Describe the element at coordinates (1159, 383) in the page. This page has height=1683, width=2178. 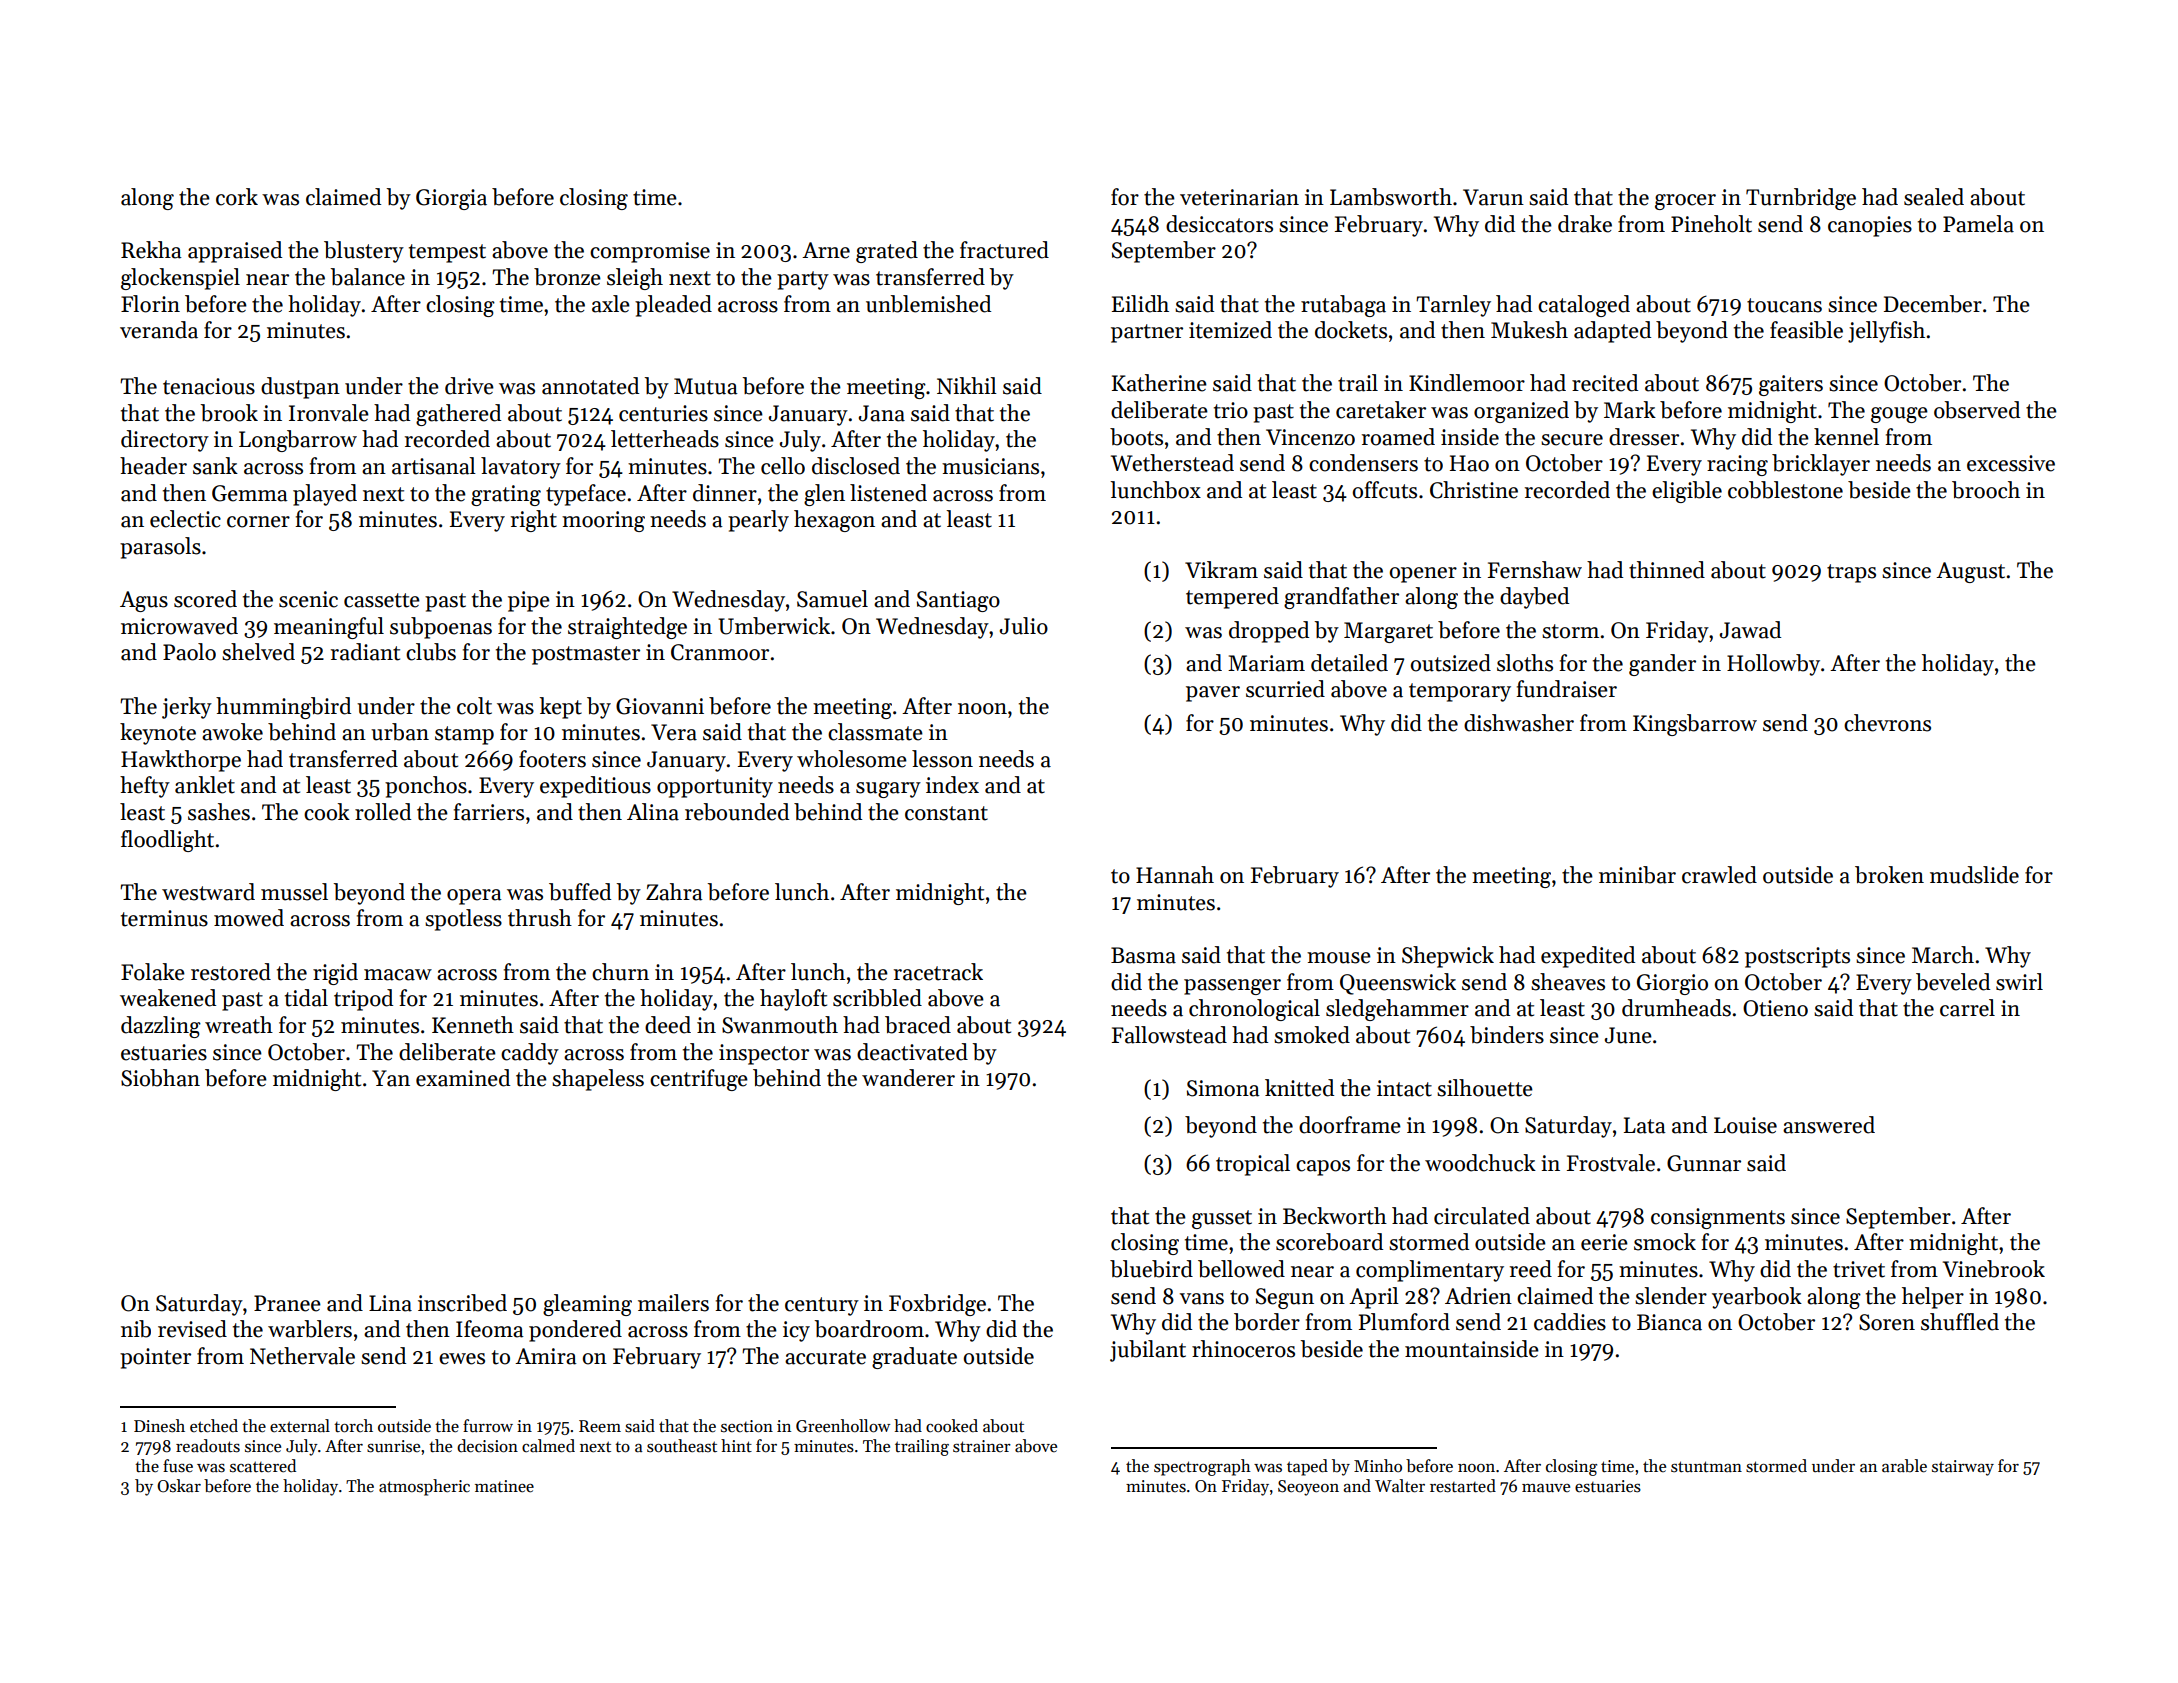
I see `Katherine` at that location.
